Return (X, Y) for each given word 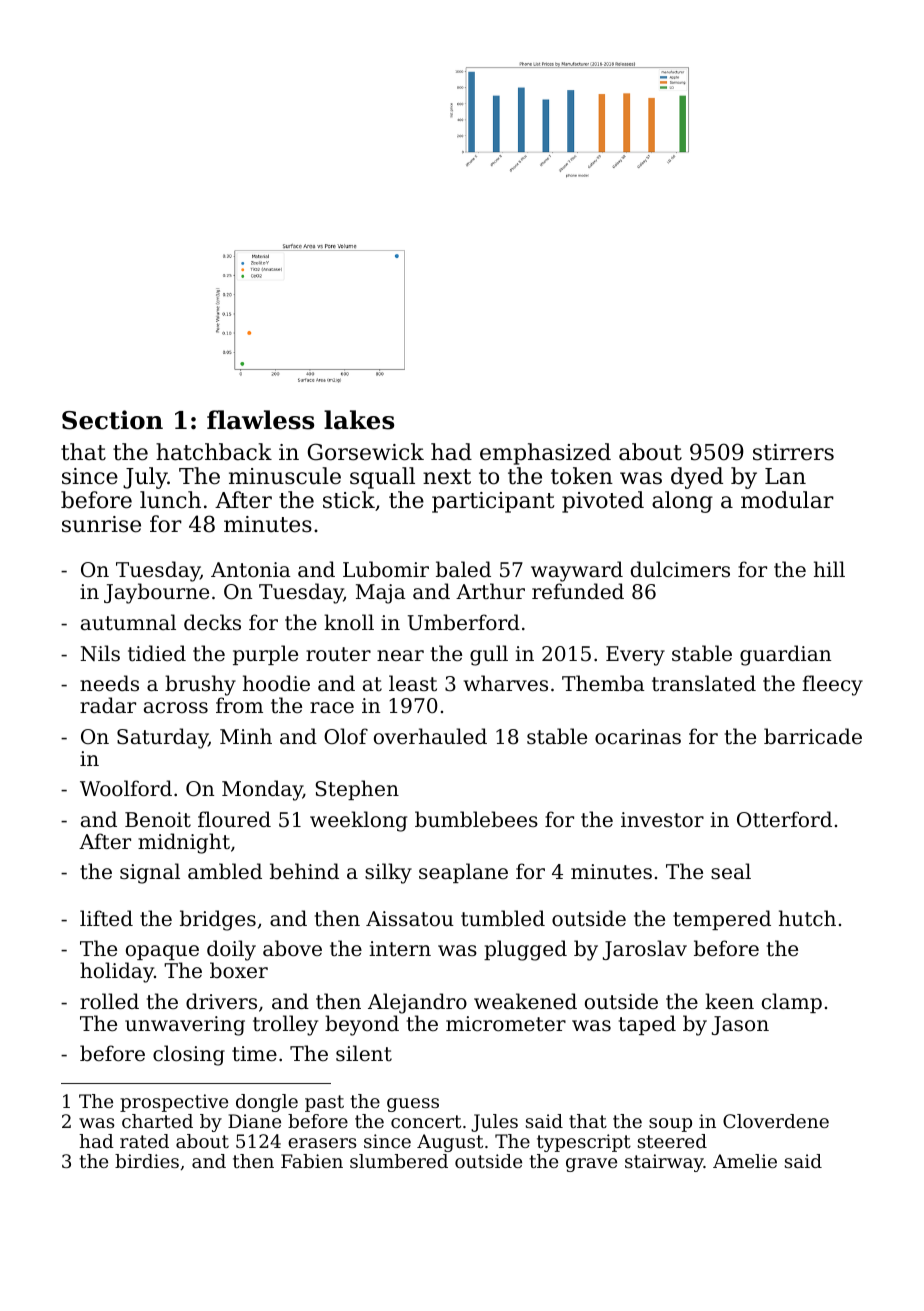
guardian (785, 655)
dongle (267, 1103)
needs (109, 683)
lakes (359, 420)
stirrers (793, 452)
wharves (506, 683)
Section (112, 420)
